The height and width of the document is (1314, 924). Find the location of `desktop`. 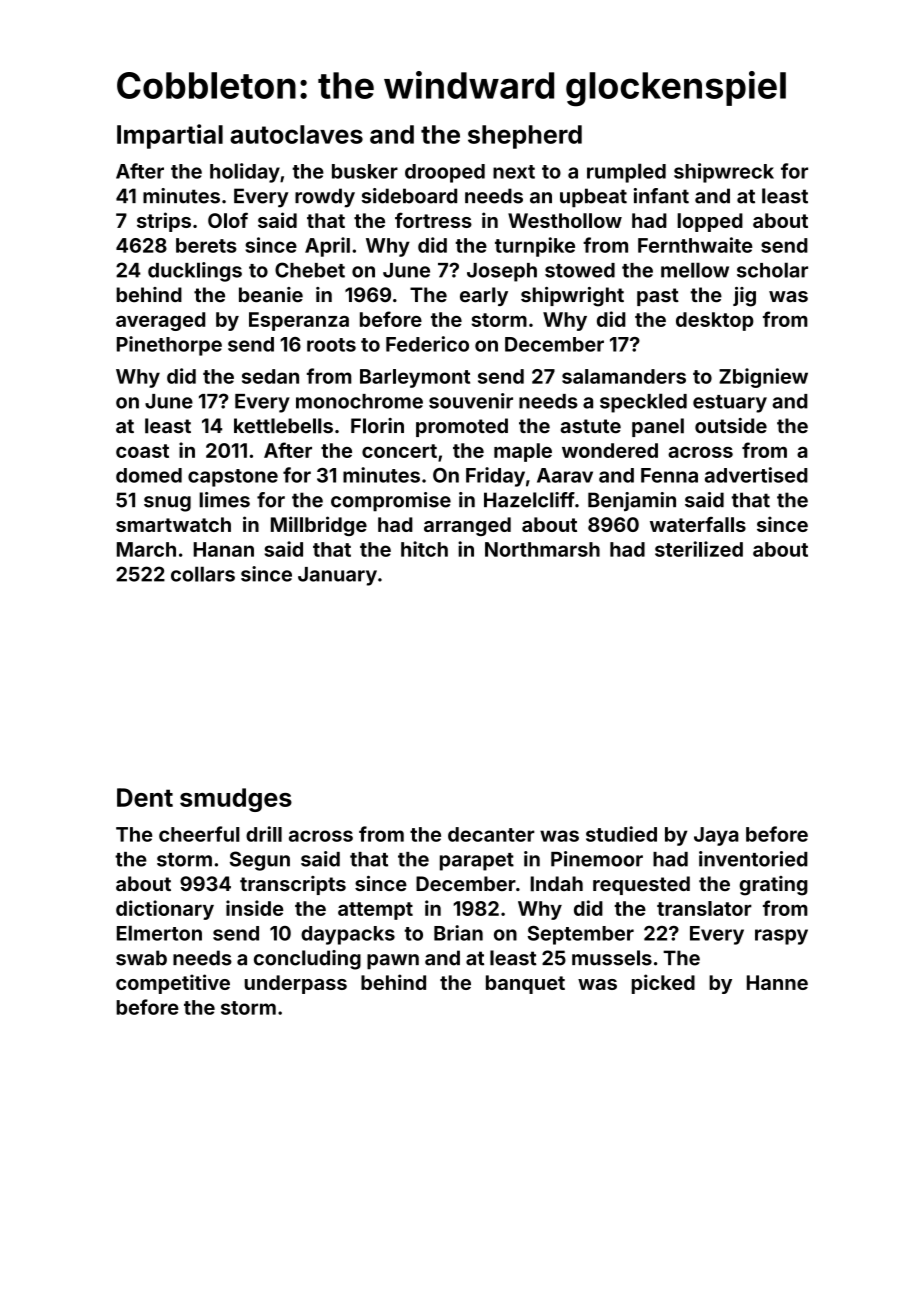

desktop is located at coordinates (715, 321).
